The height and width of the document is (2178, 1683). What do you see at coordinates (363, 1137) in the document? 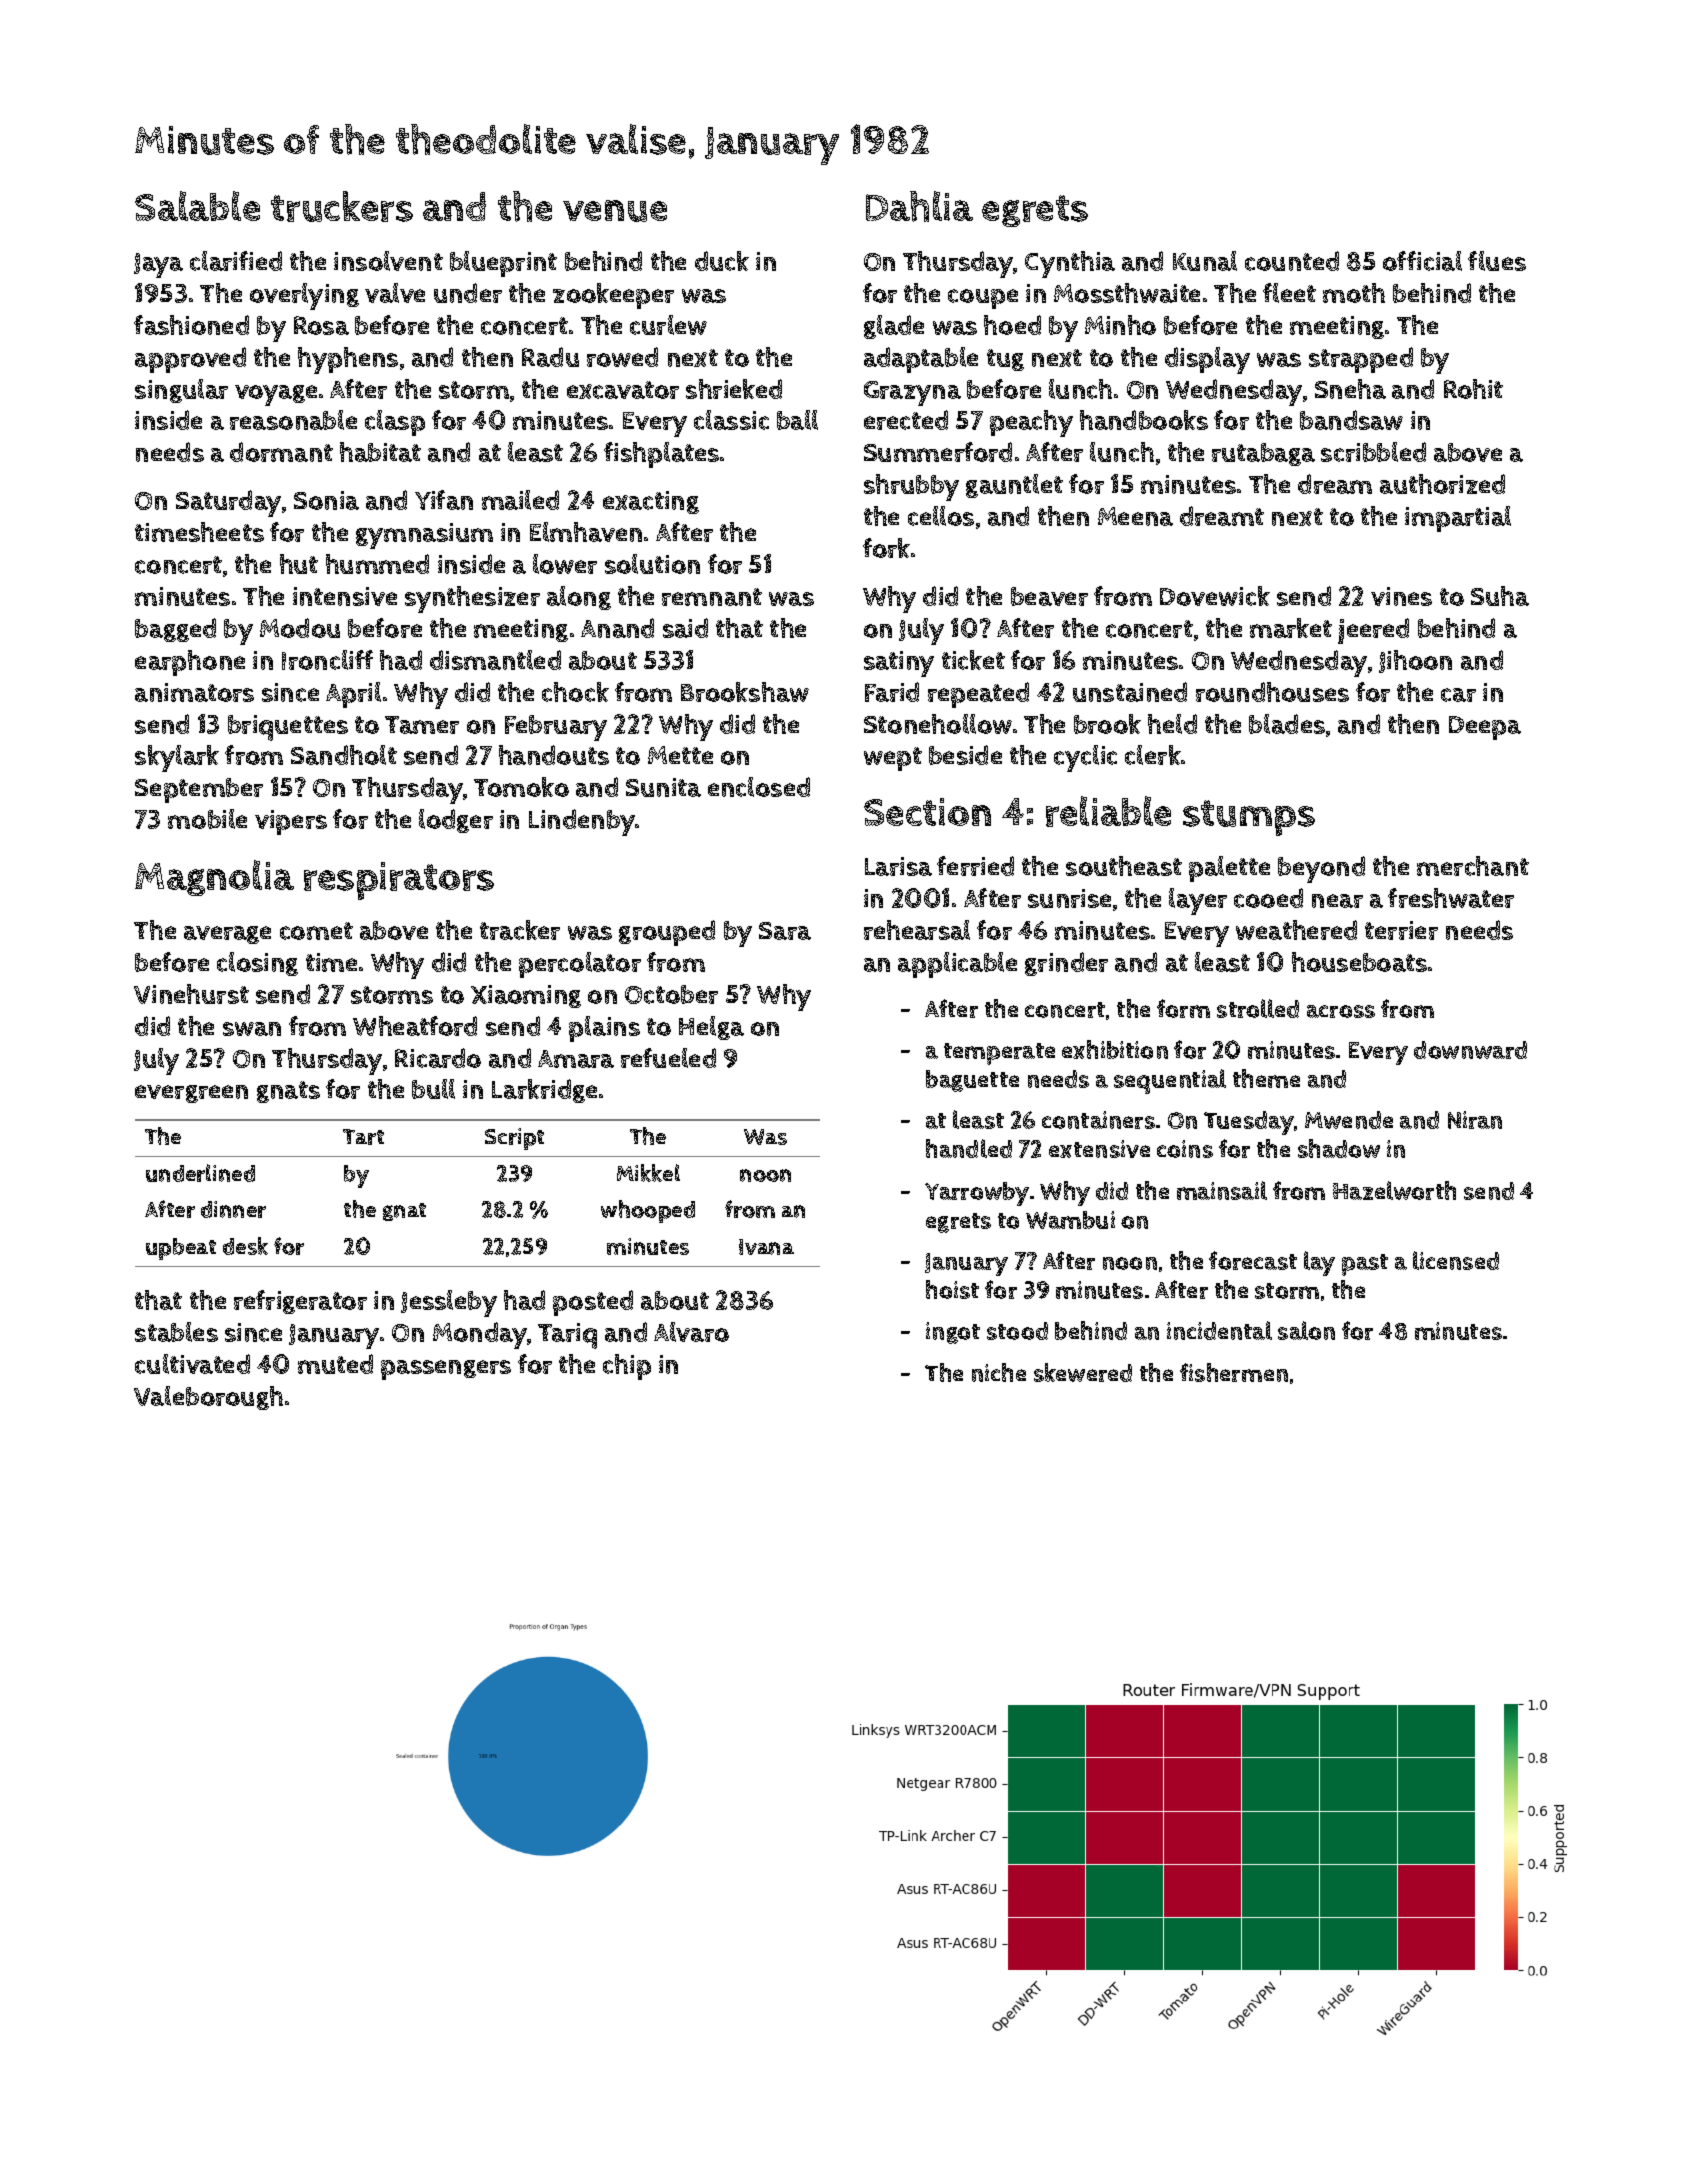
I see `Tart` at bounding box center [363, 1137].
